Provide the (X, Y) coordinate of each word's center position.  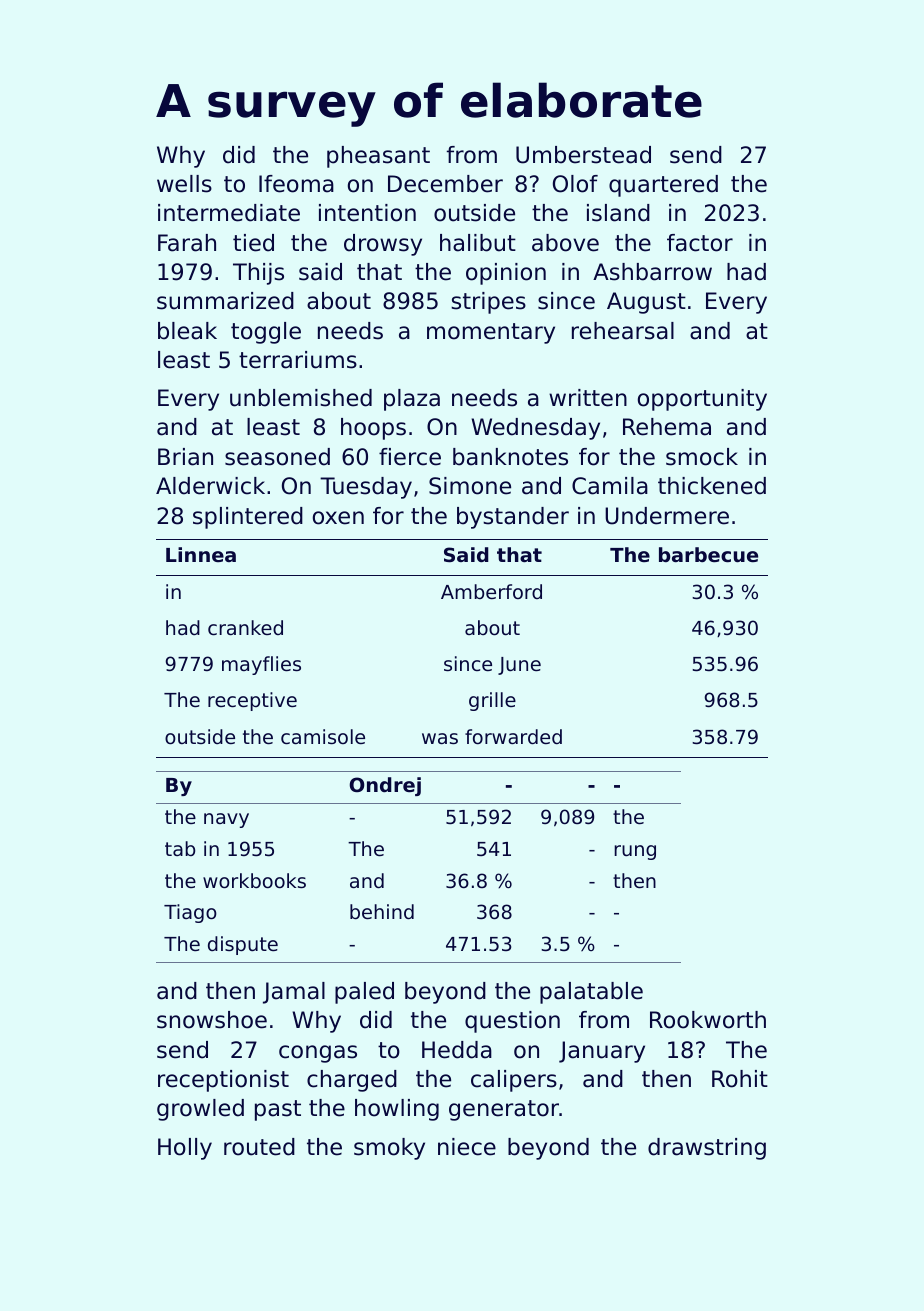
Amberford (491, 591)
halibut (478, 243)
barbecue (708, 555)
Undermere (667, 516)
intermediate (229, 213)
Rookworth (708, 1020)
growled (200, 1110)
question (512, 1022)
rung (635, 852)
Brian (185, 457)
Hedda (457, 1050)
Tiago (190, 913)
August (646, 303)
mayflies (261, 665)
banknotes (510, 457)
